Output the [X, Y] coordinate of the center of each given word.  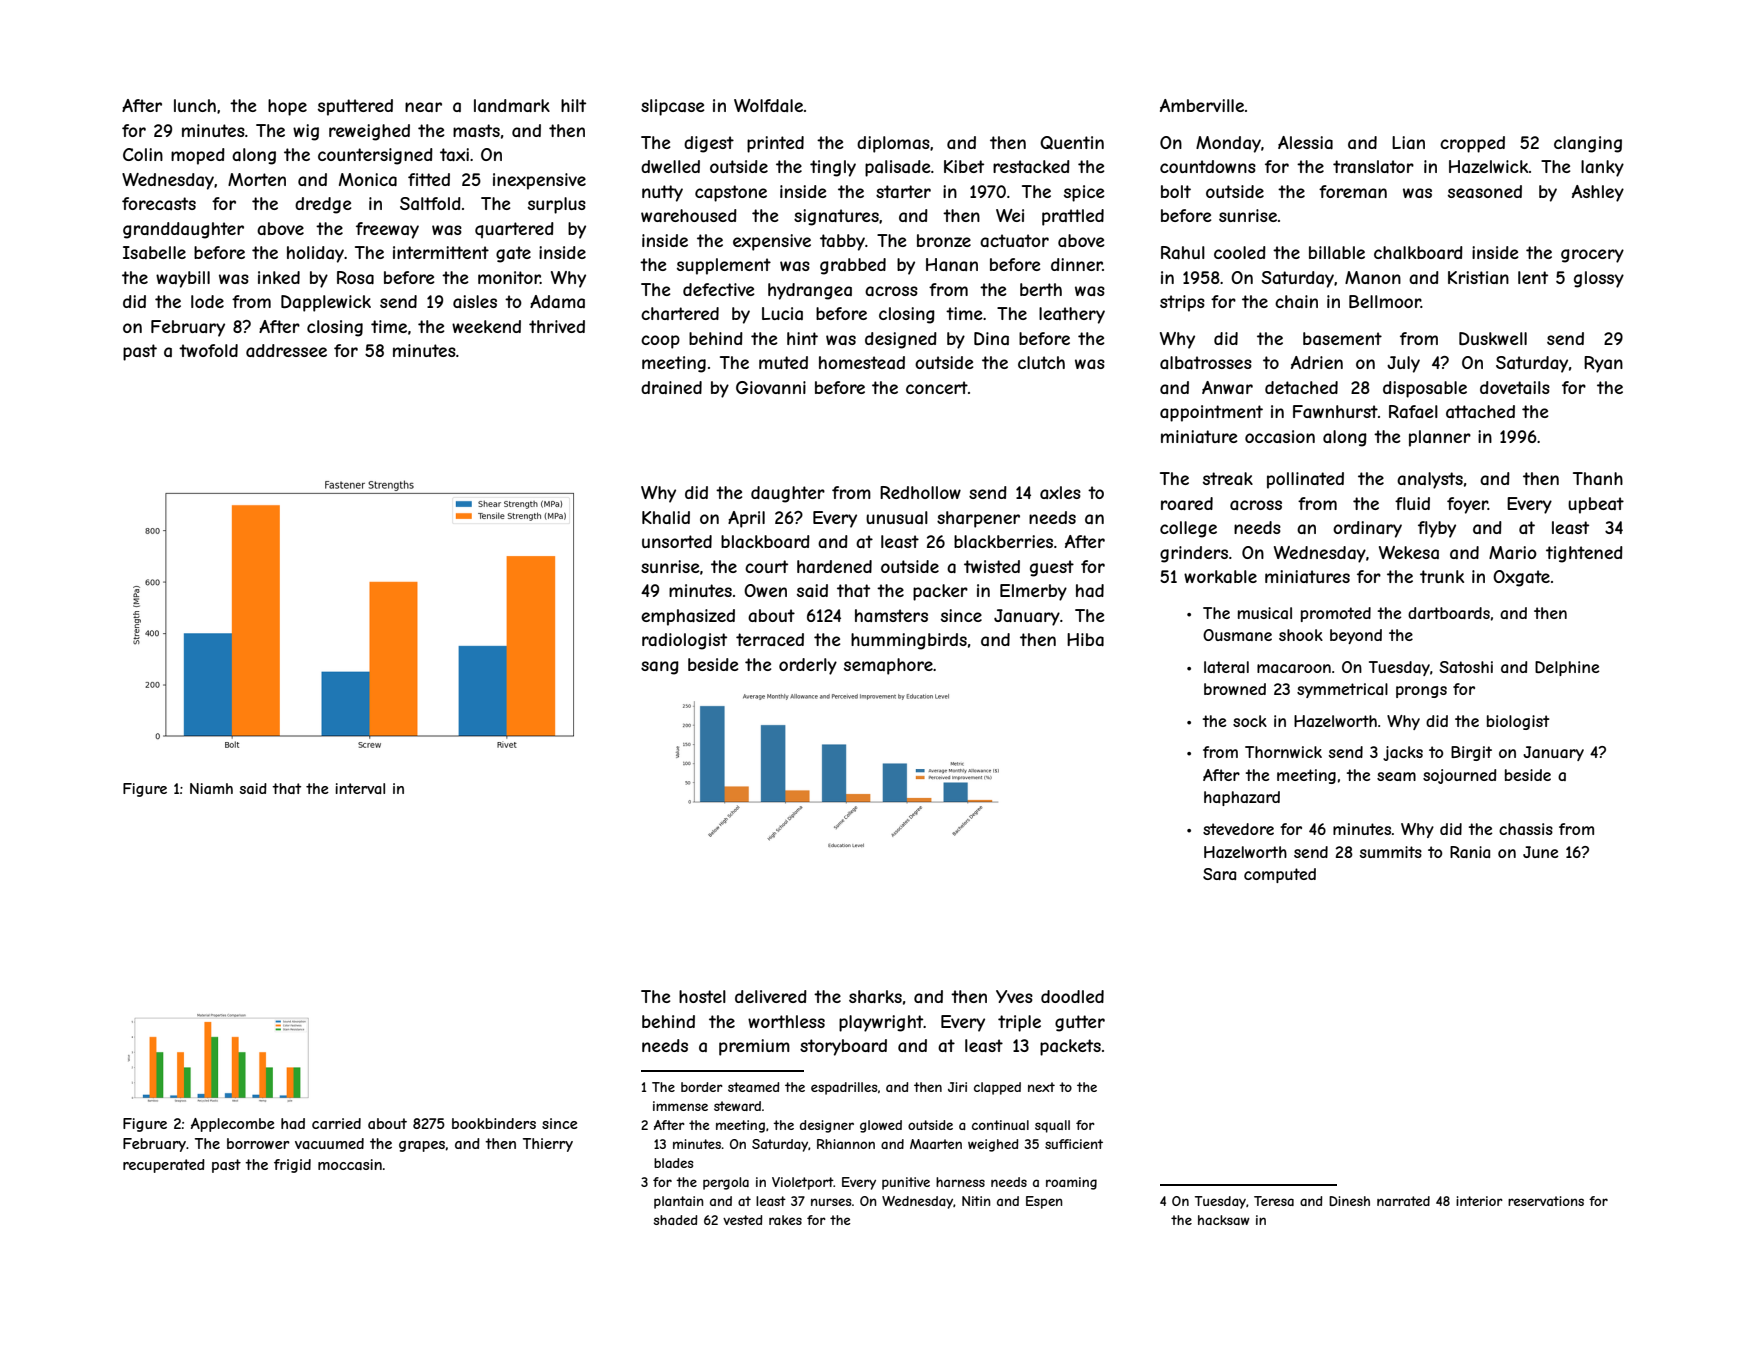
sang [660, 668]
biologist [1518, 722]
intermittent [441, 252]
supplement [724, 266]
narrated [1403, 1201]
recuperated [164, 1166]
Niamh [211, 788]
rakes [785, 1220]
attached [1480, 411]
